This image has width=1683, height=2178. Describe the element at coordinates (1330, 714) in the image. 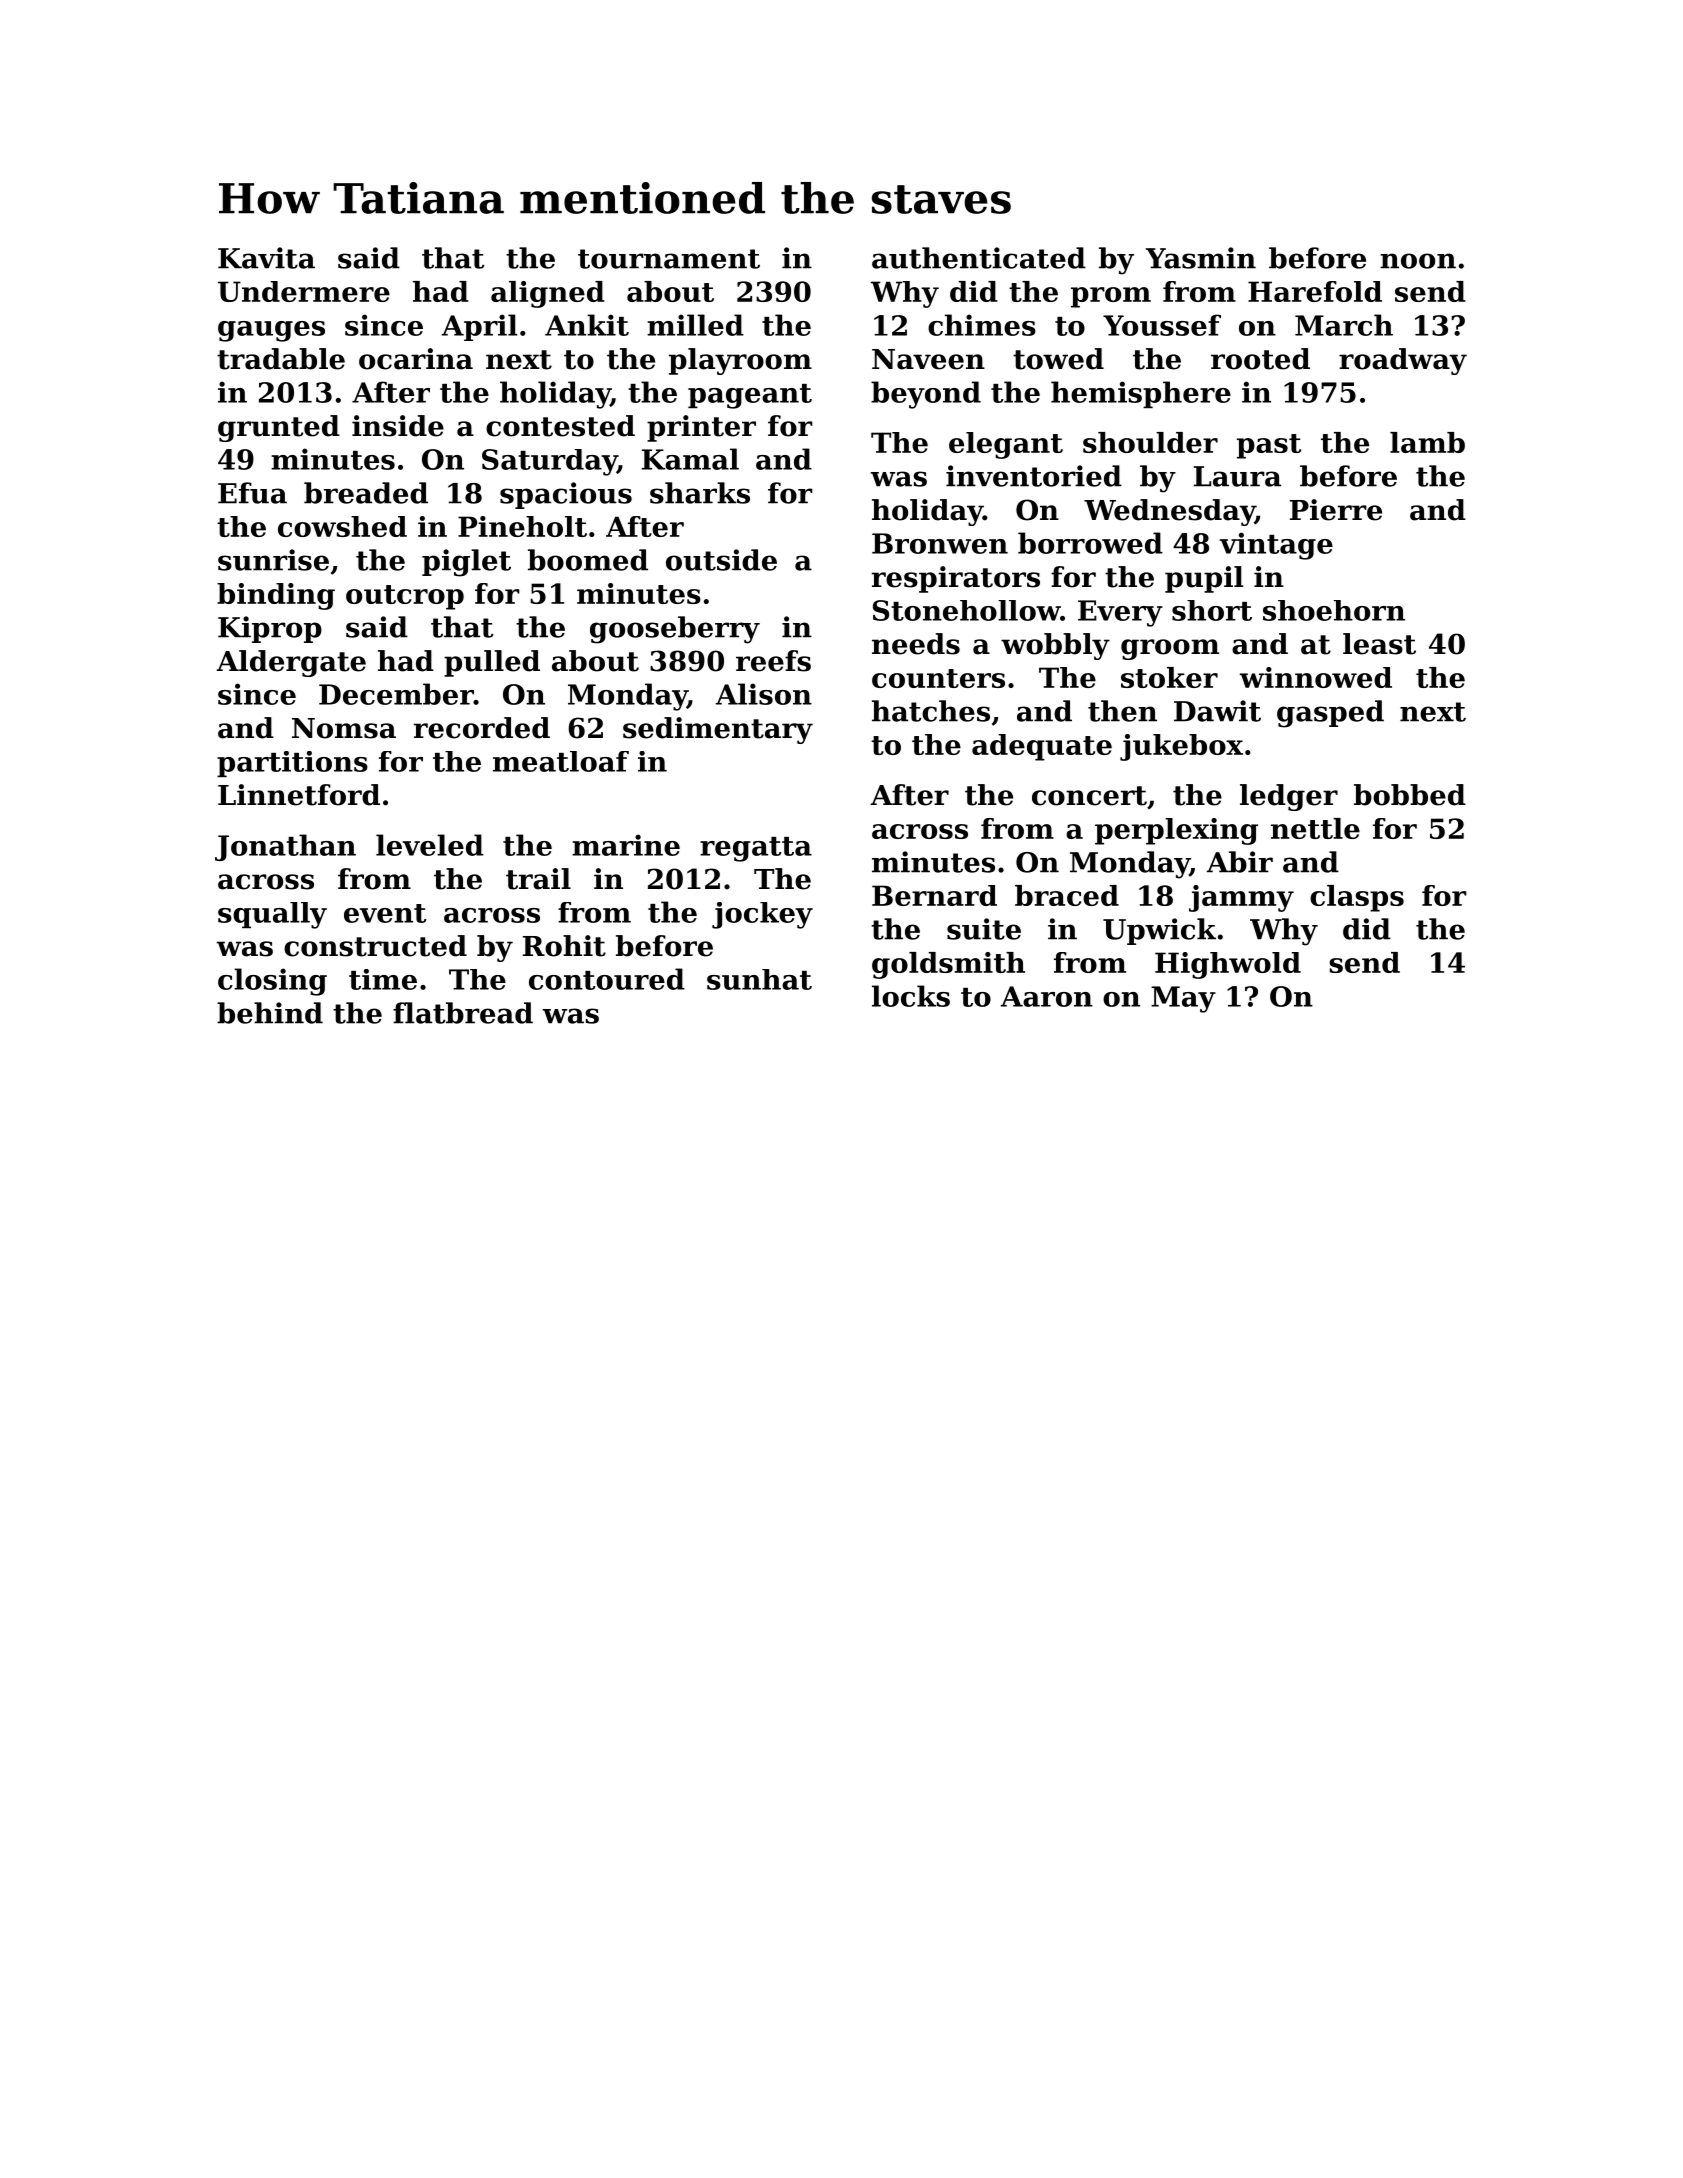

I see `gasped` at that location.
